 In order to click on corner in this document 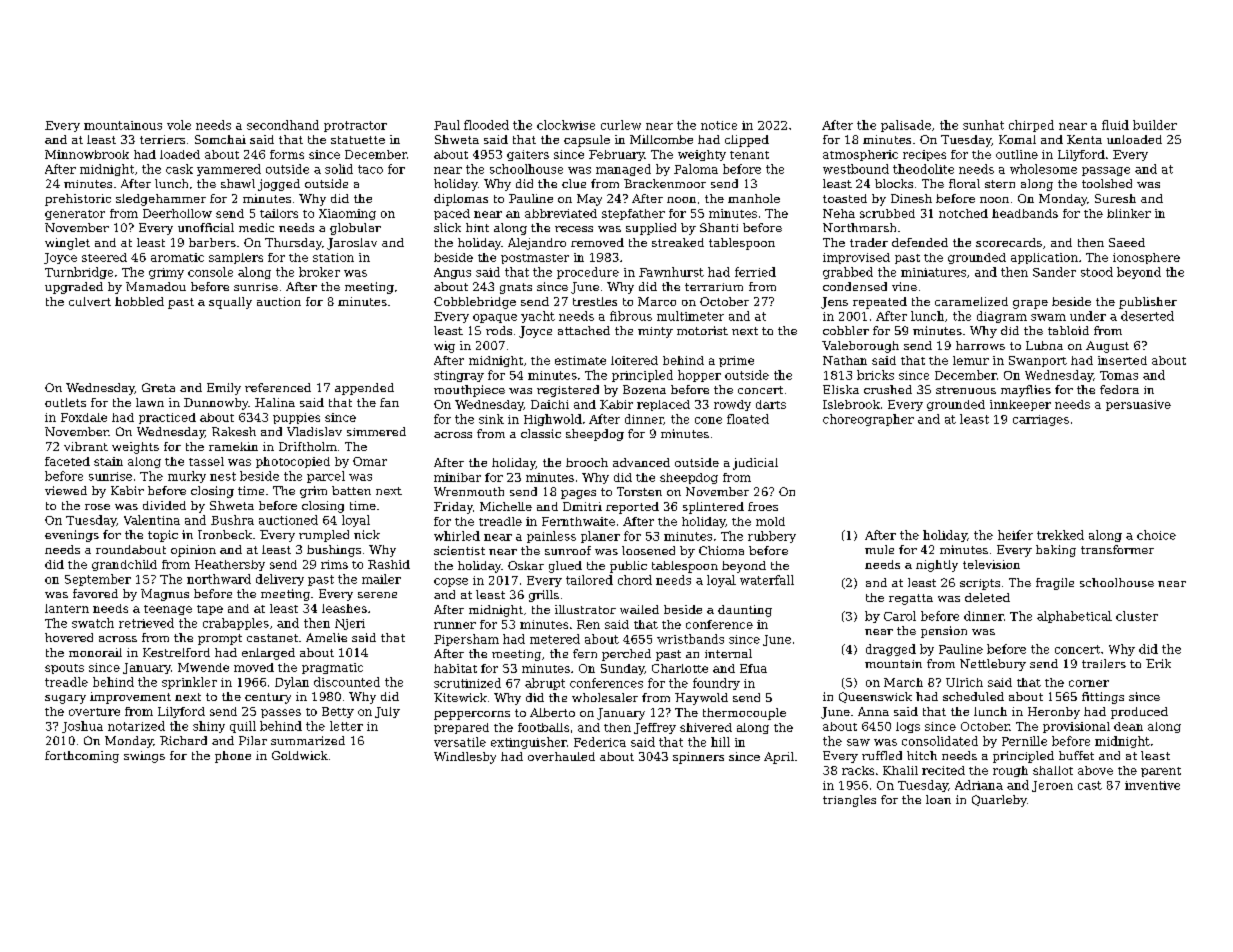, I will do `click(1089, 683)`.
